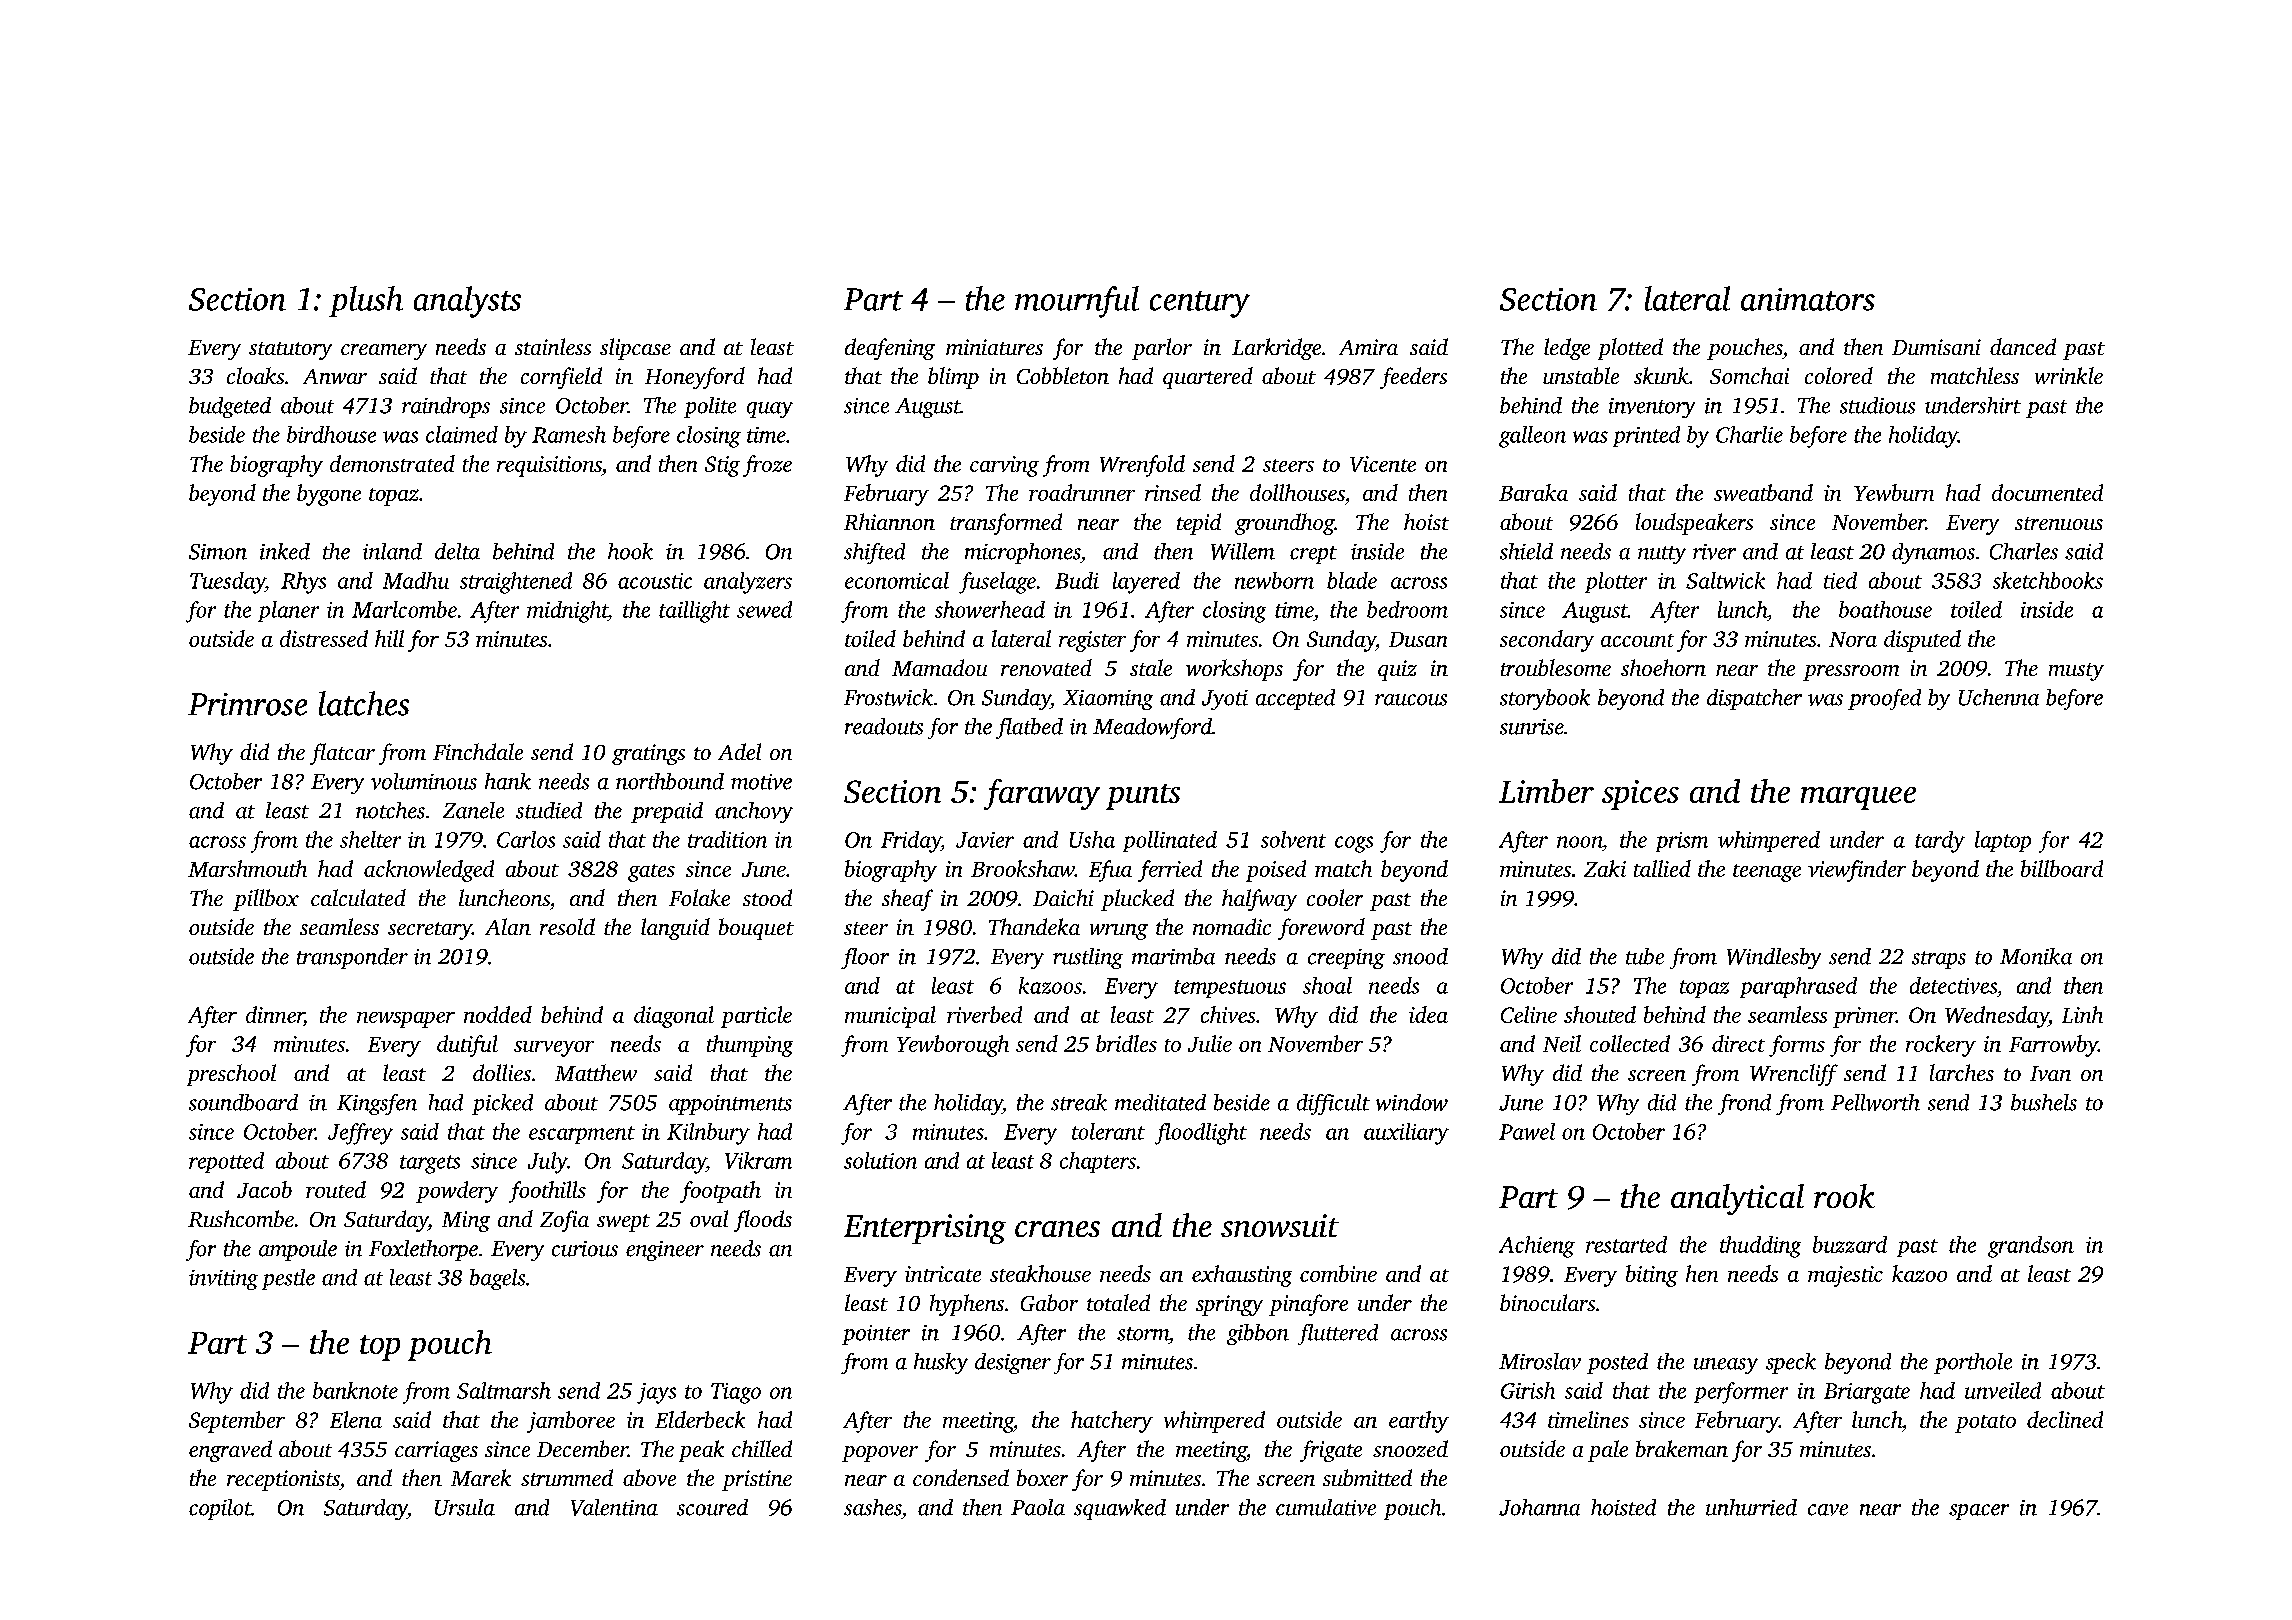 The width and height of the screenshot is (2292, 1620). I want to click on secondary, so click(1547, 641).
